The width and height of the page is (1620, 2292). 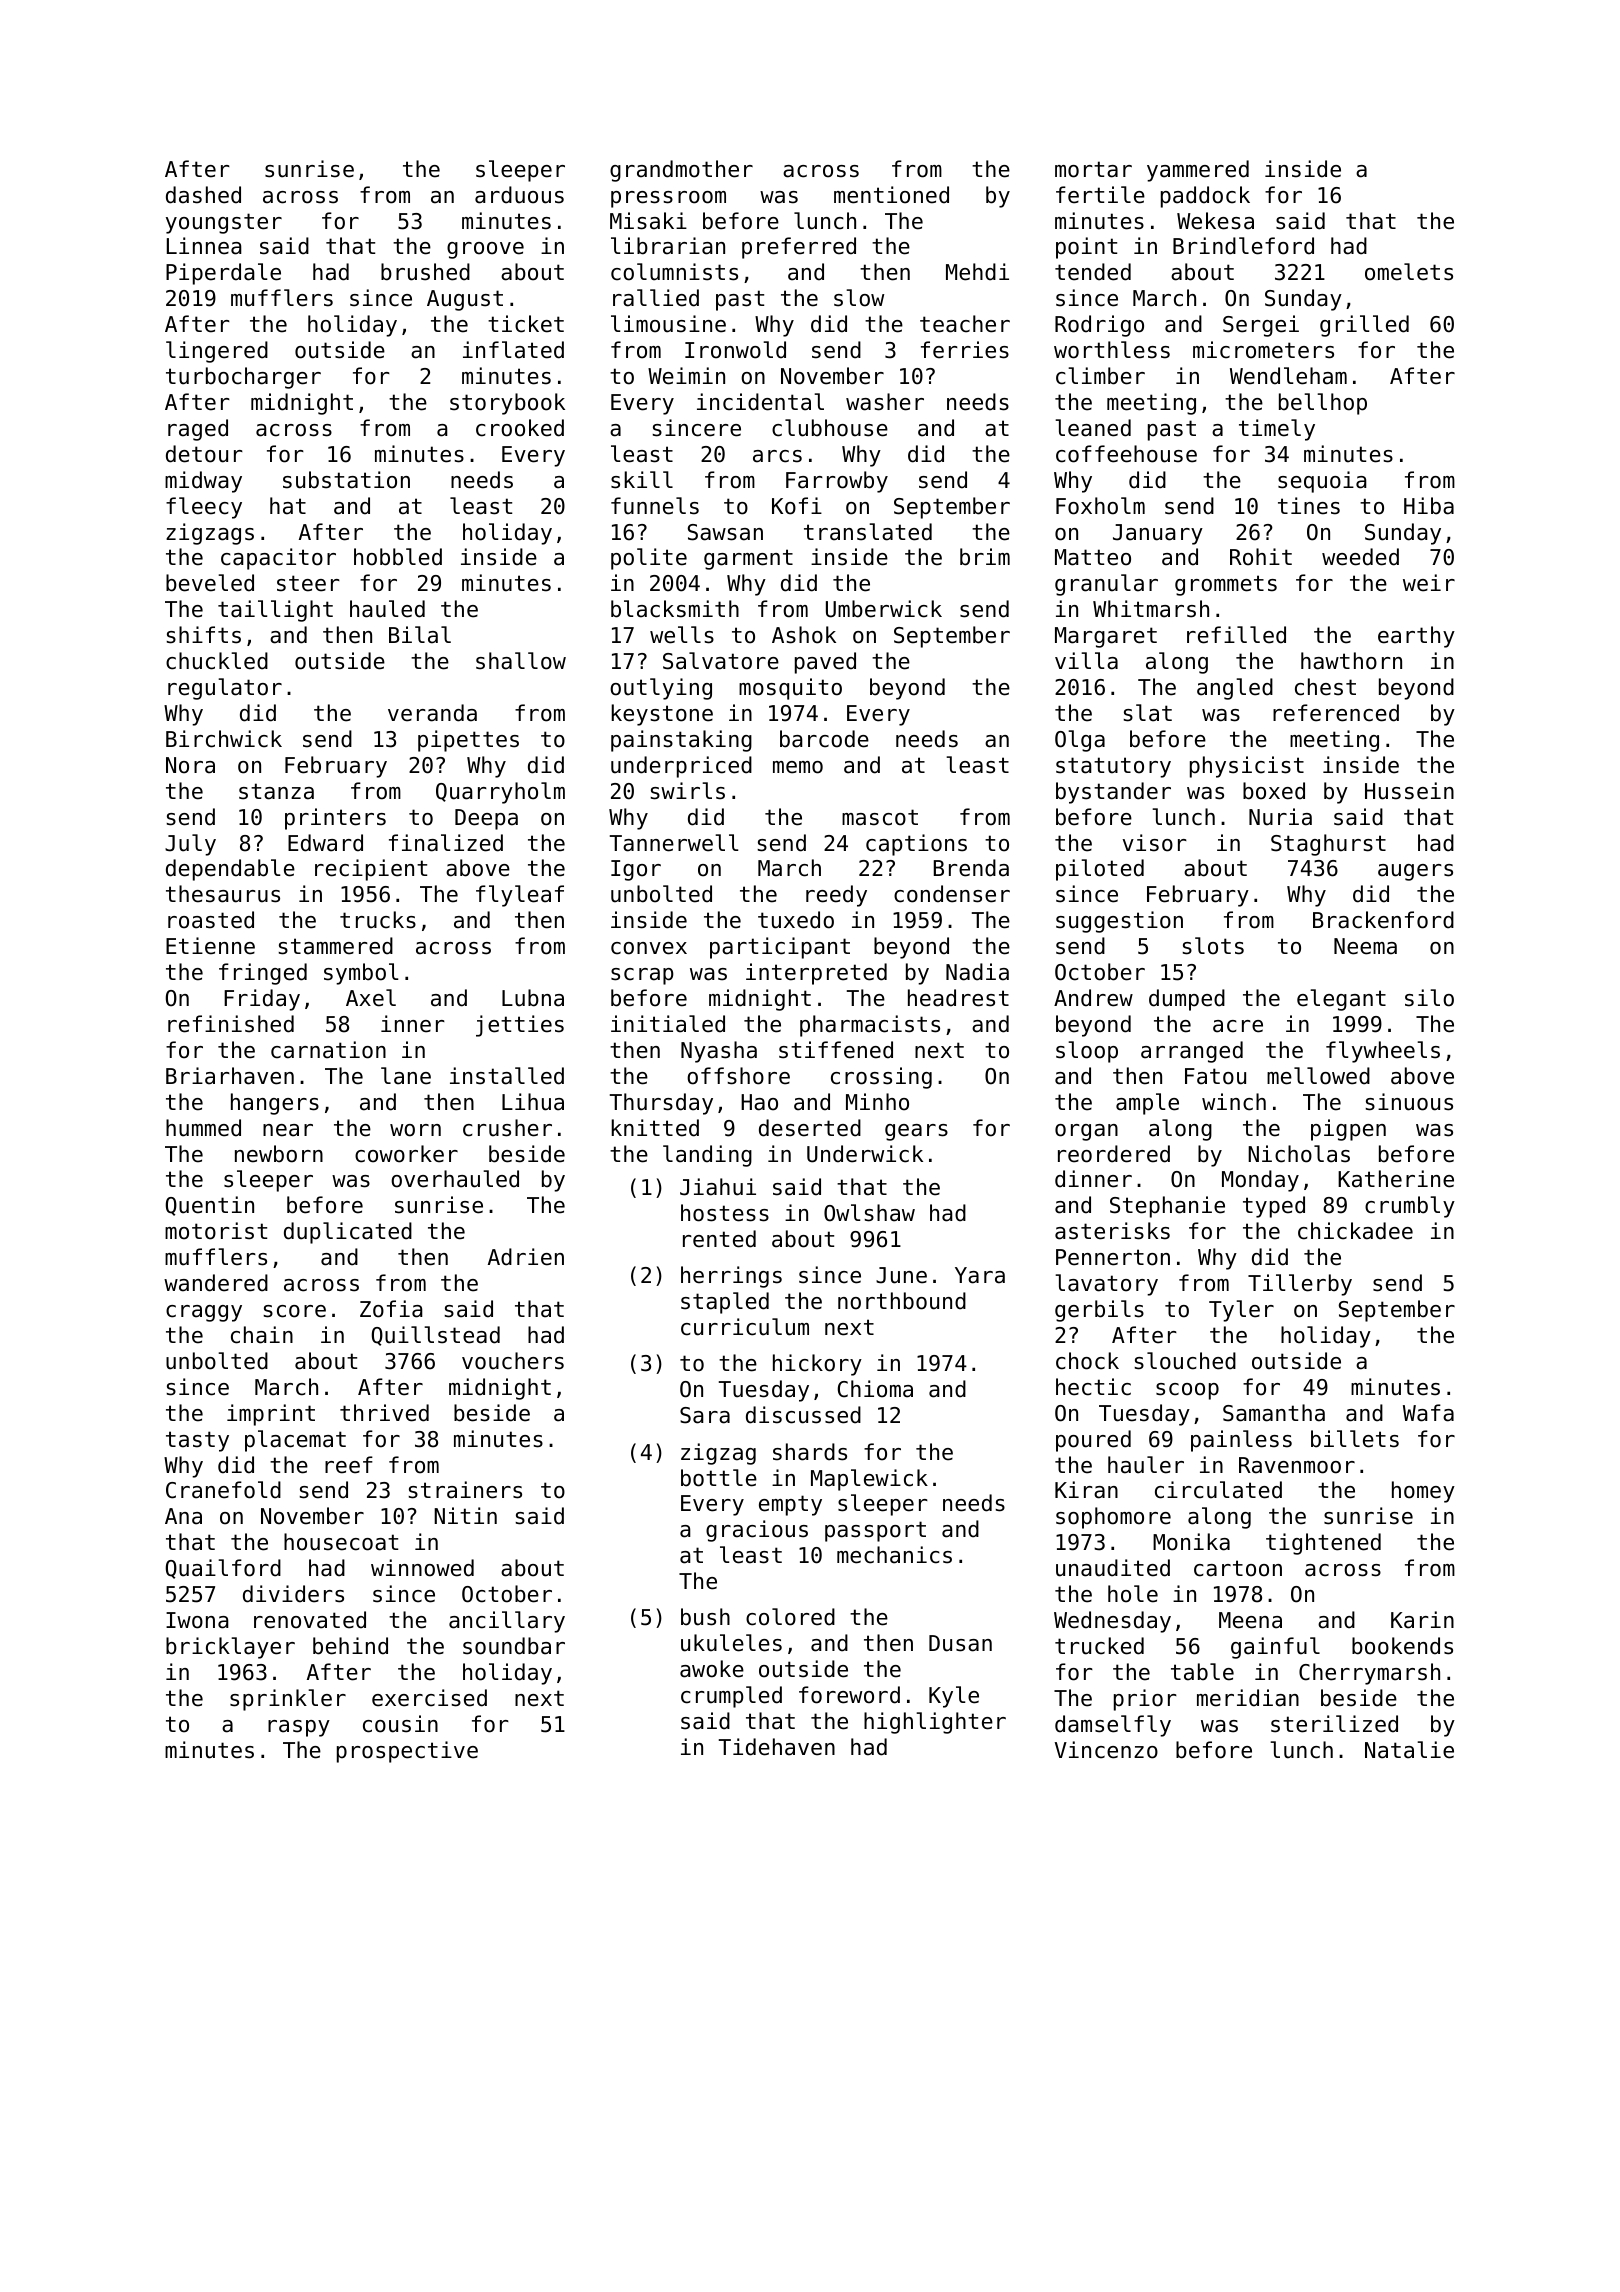 What do you see at coordinates (745, 1327) in the page?
I see `curriculum` at bounding box center [745, 1327].
